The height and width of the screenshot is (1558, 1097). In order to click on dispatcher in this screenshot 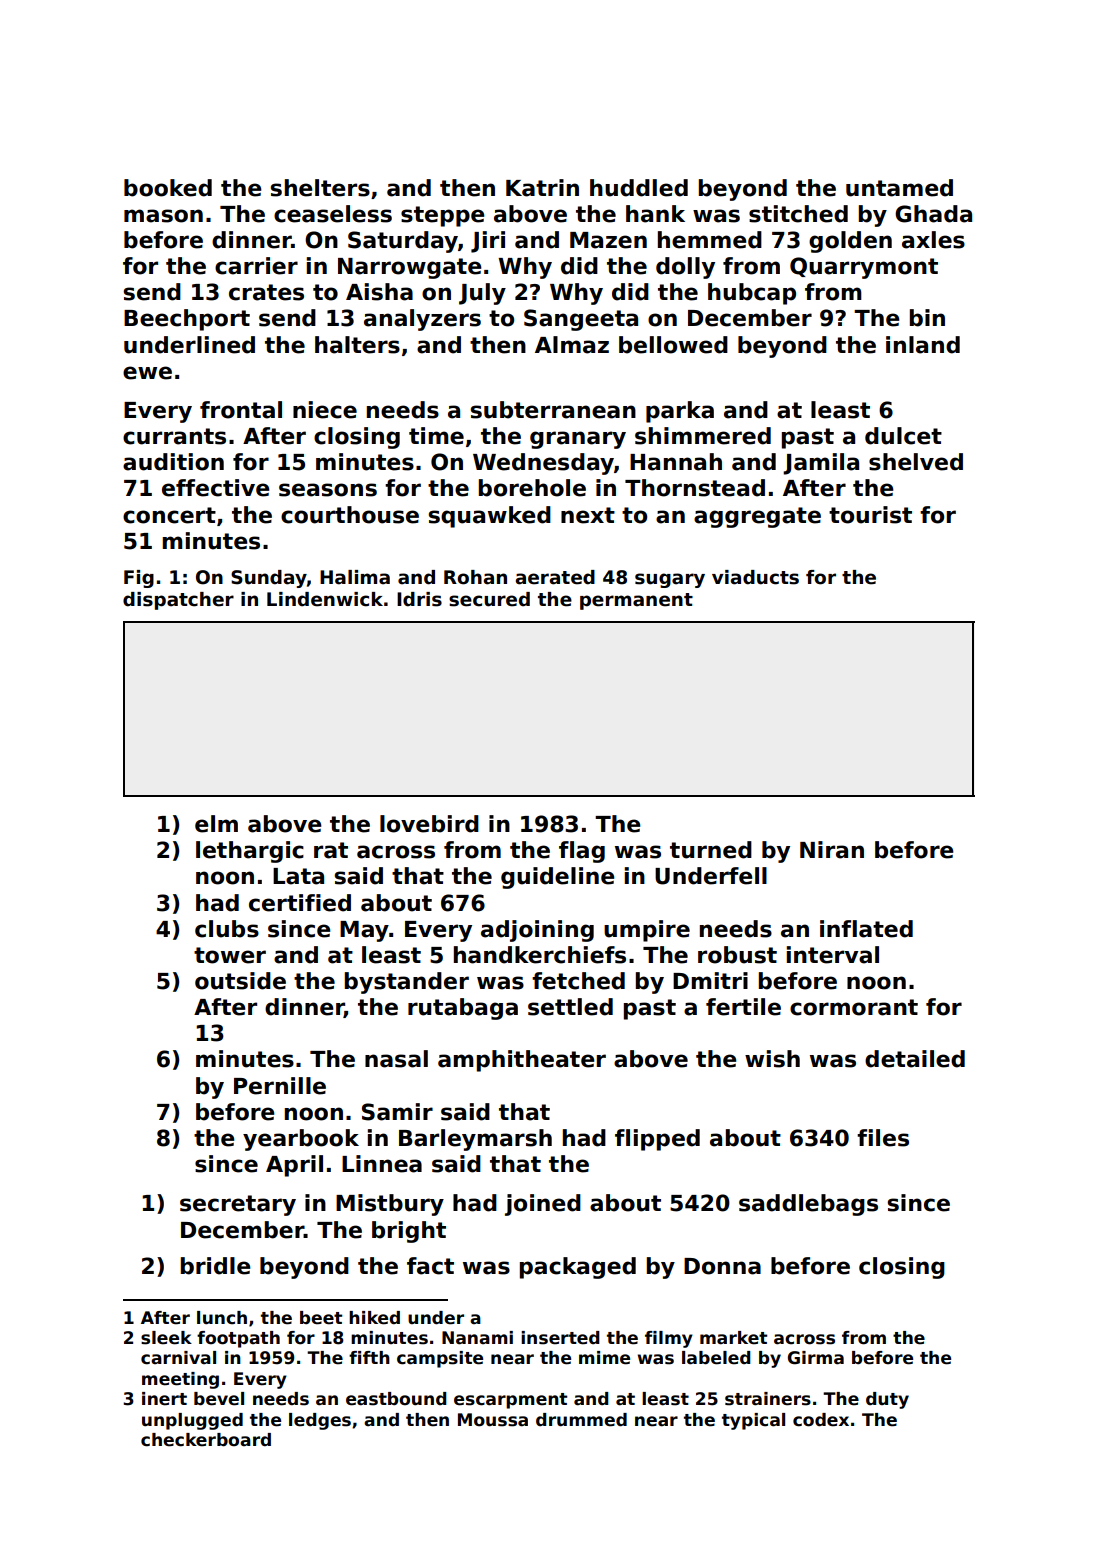, I will do `click(178, 601)`.
